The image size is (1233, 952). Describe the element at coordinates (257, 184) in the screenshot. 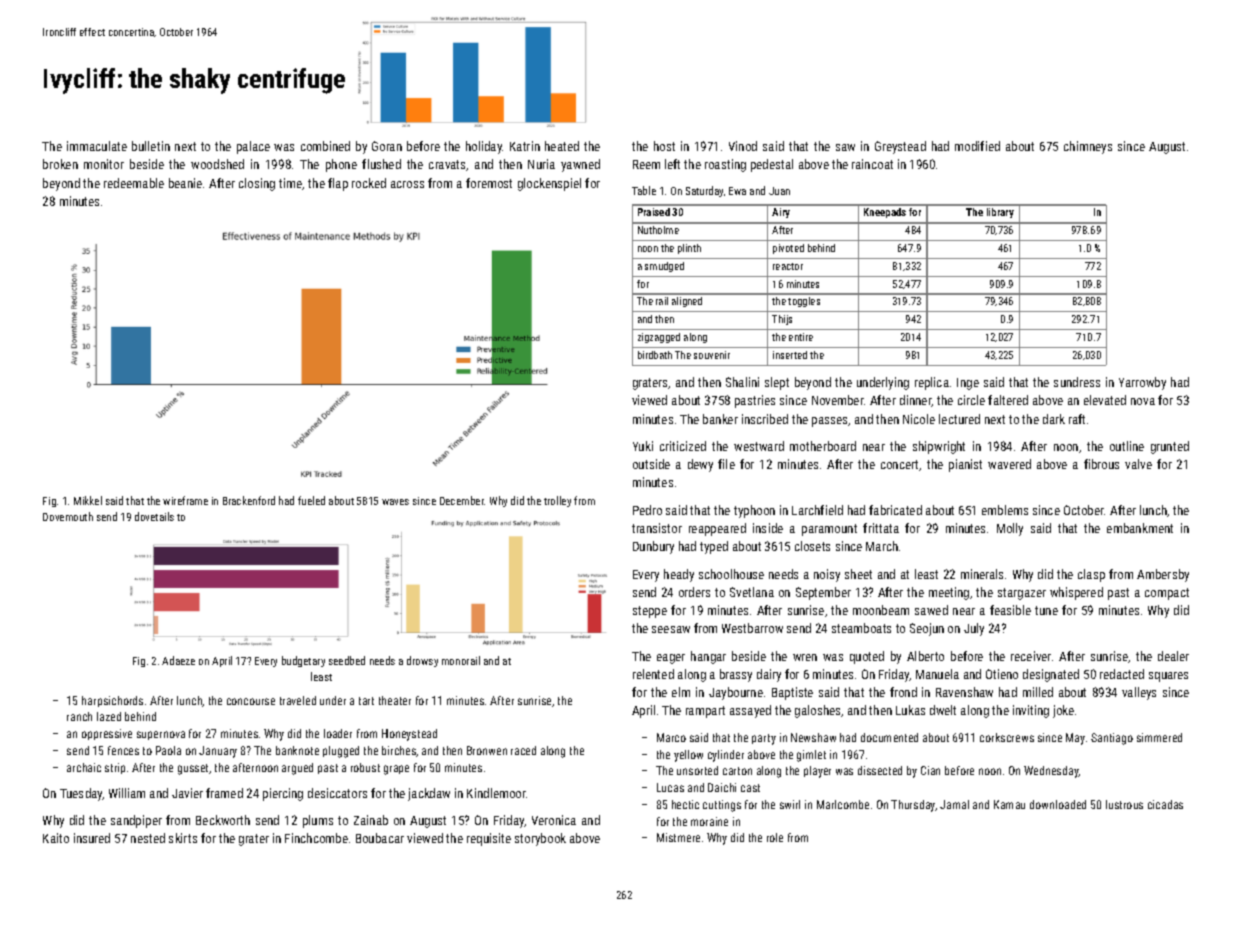

I see `closing` at that location.
